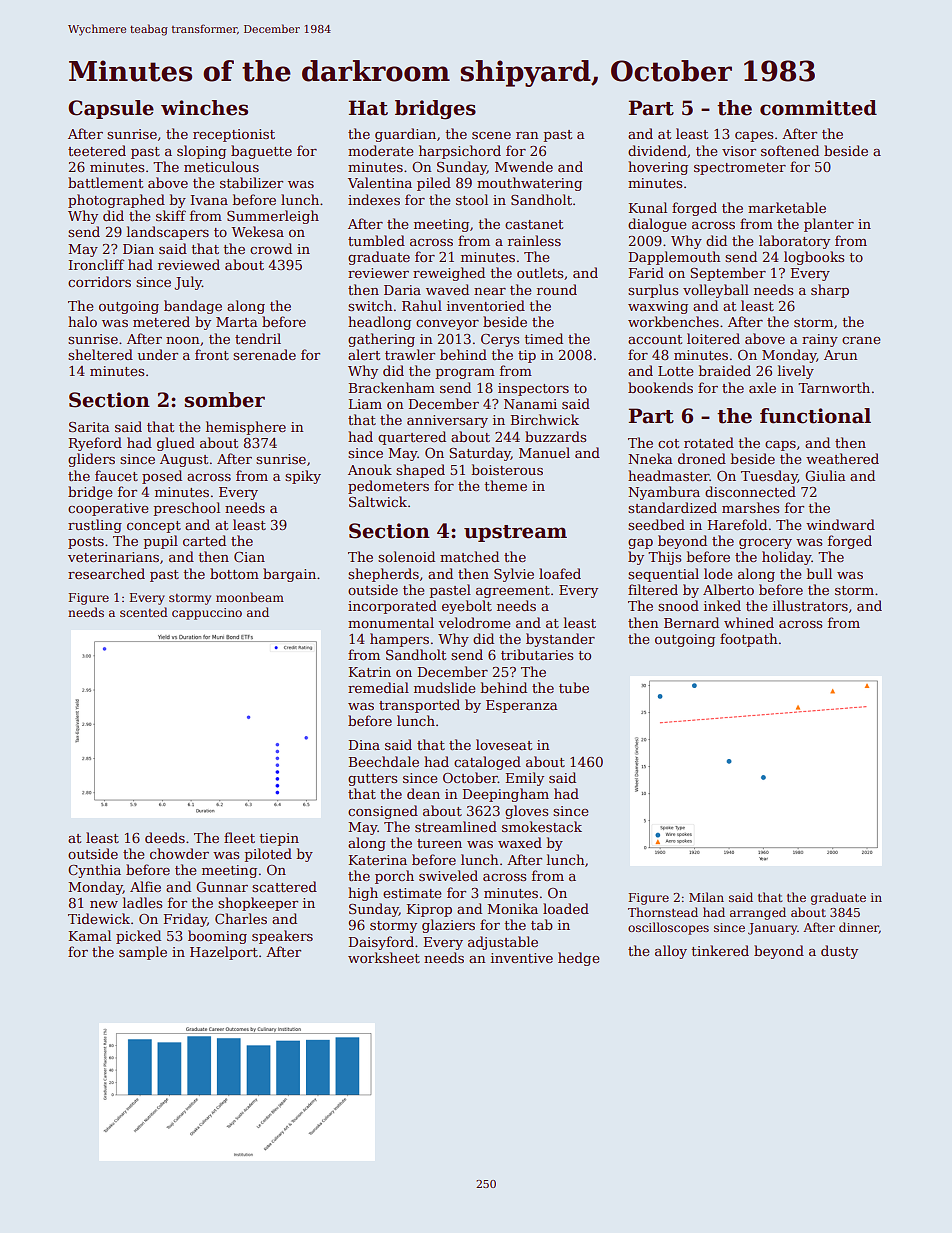  What do you see at coordinates (271, 248) in the document?
I see `crowd` at bounding box center [271, 248].
